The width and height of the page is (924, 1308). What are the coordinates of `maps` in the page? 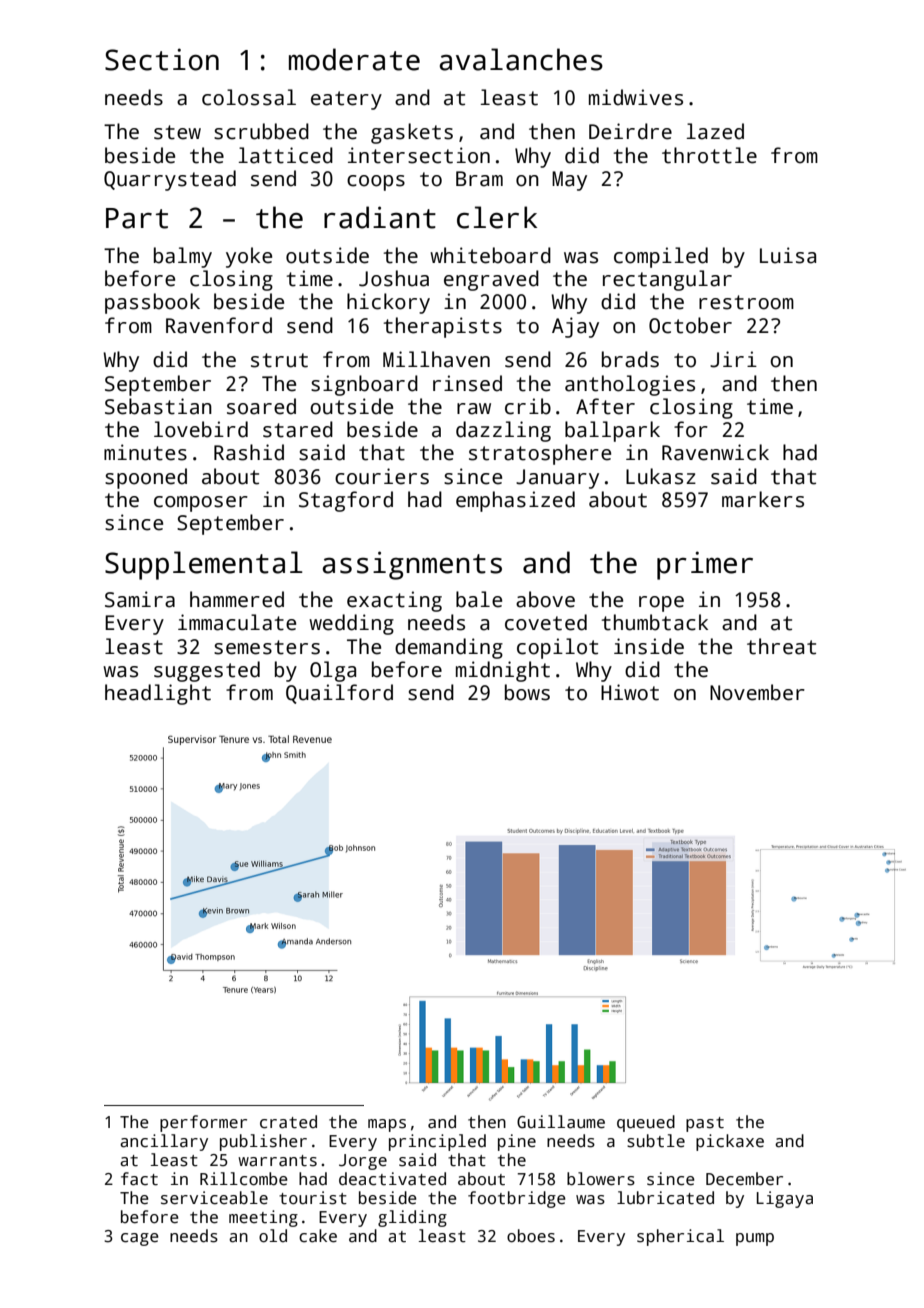 It's located at (387, 1125).
